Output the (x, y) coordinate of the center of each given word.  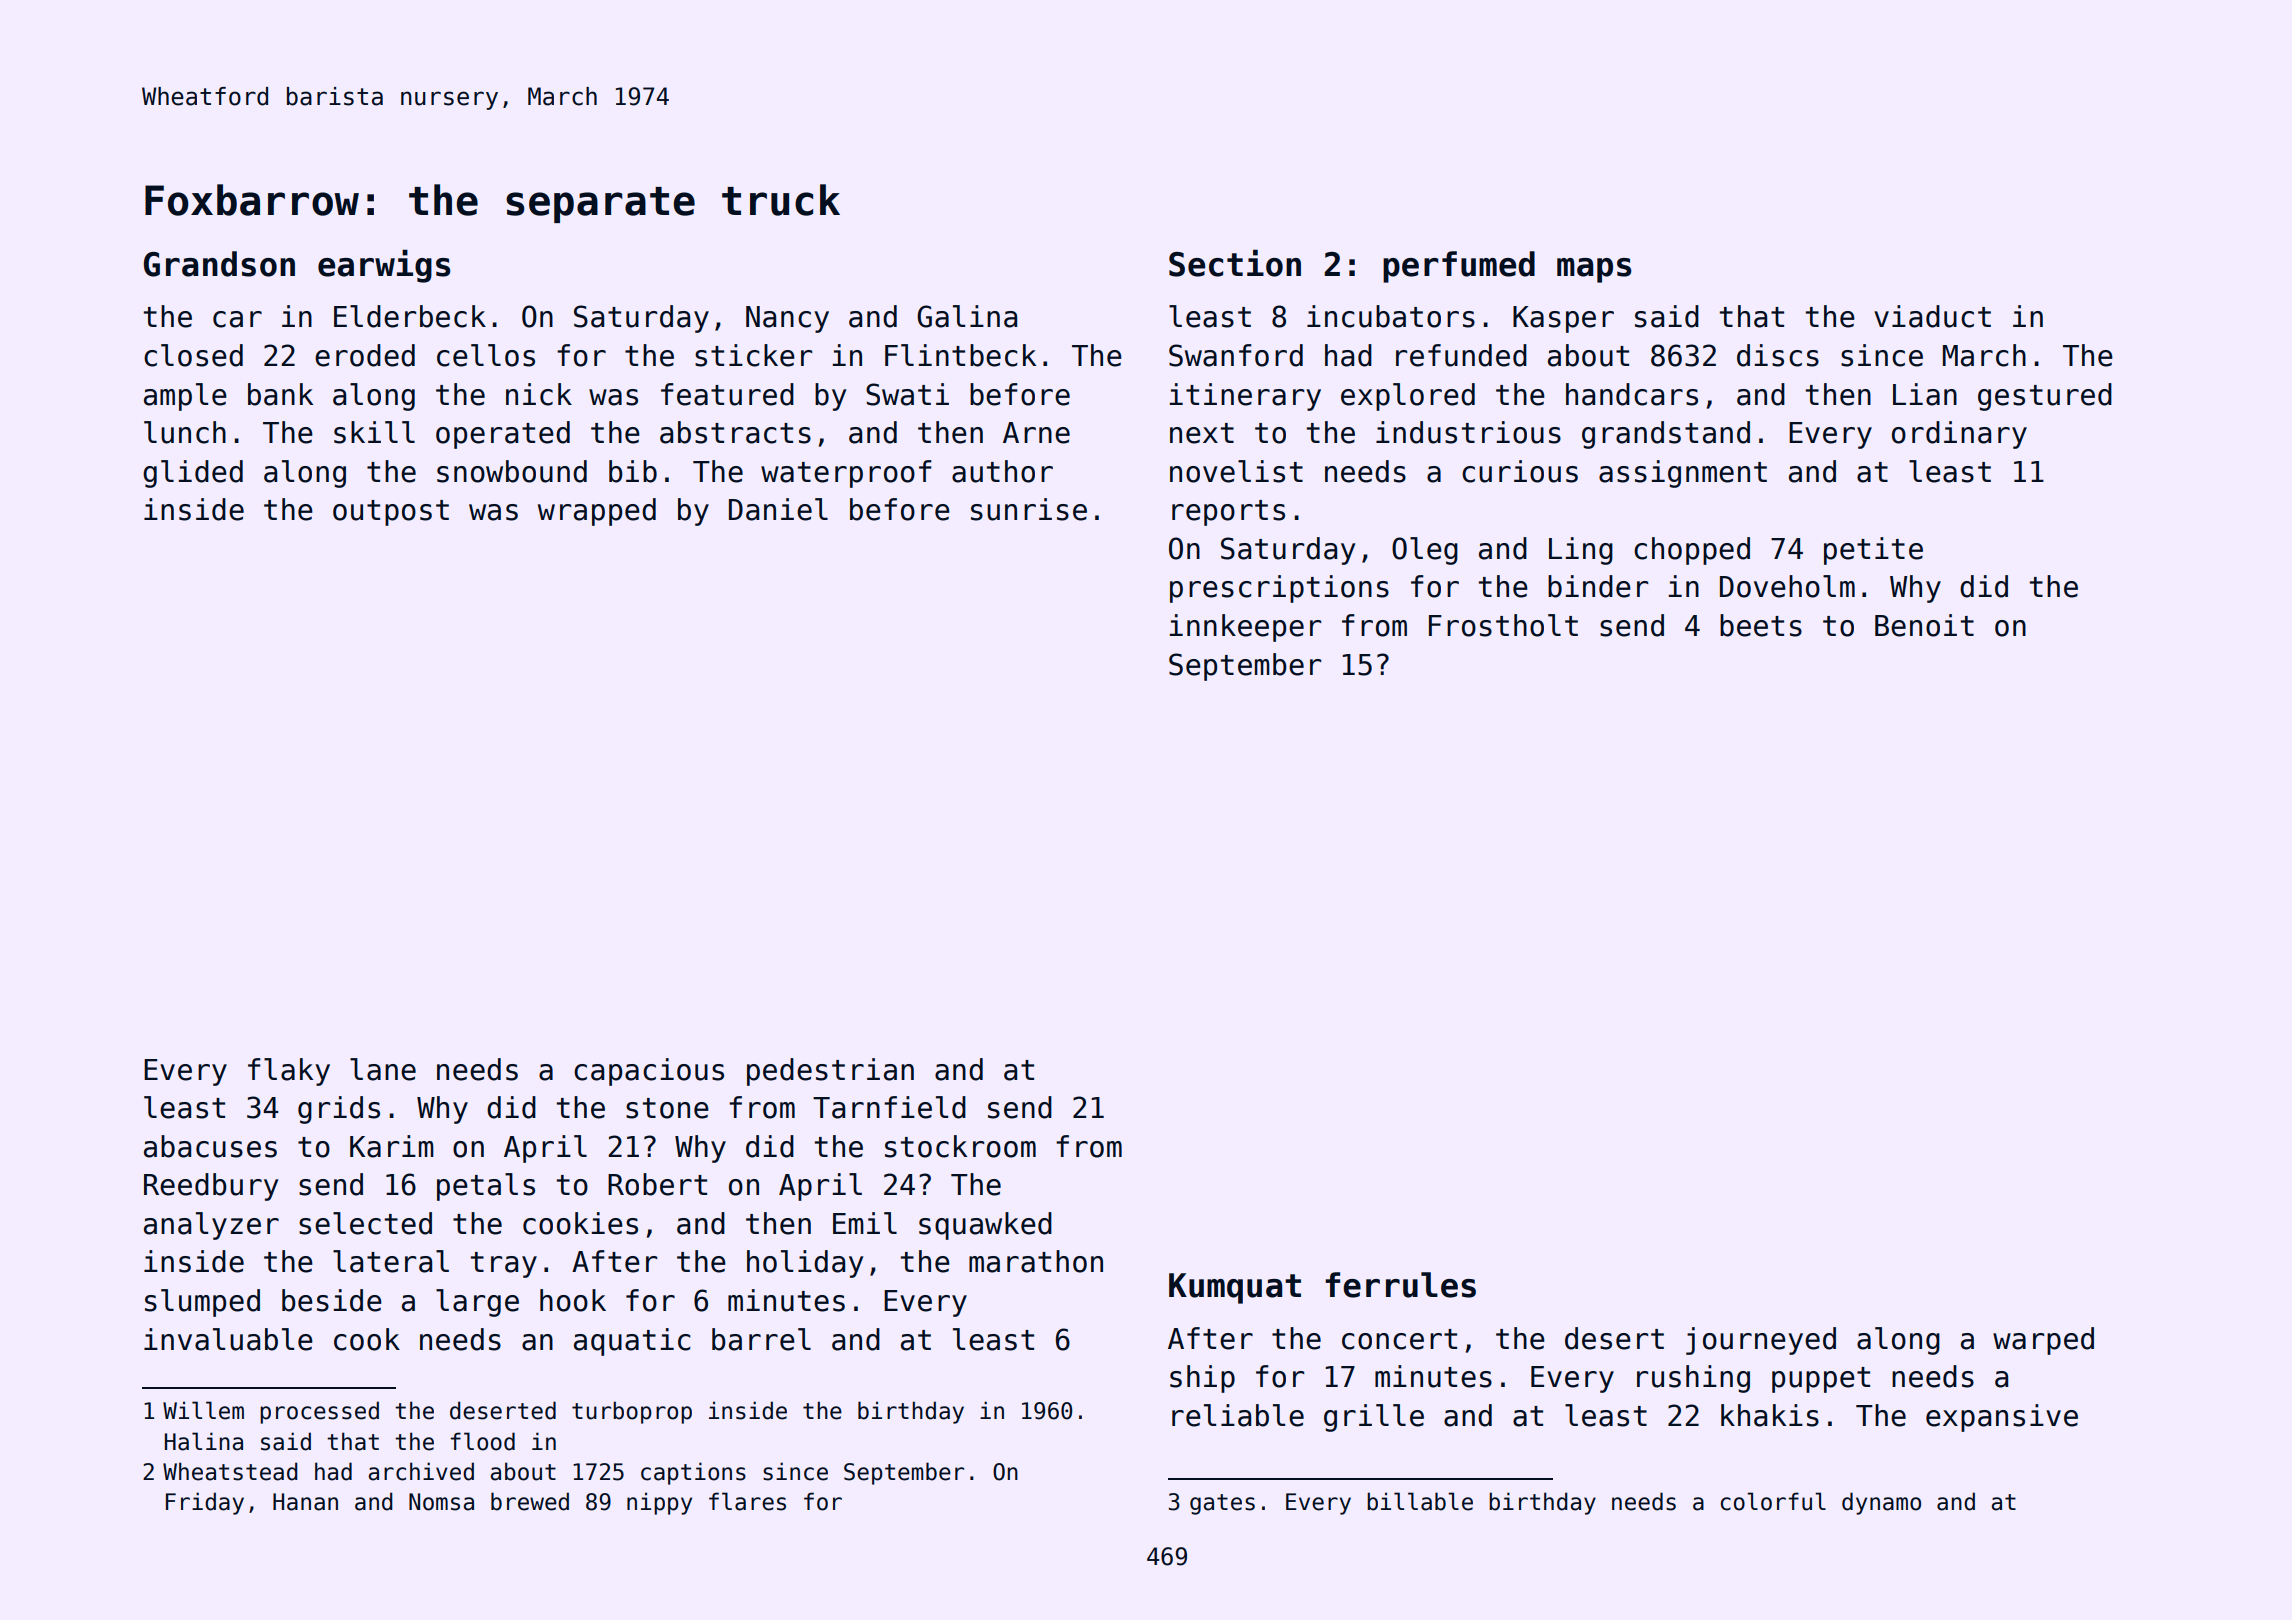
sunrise (1029, 509)
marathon (1036, 1261)
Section (1235, 263)
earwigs (384, 266)
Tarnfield (889, 1107)
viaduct (1932, 316)
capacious (649, 1072)
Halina (204, 1441)
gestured (2045, 397)
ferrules (1400, 1285)
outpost (391, 513)
